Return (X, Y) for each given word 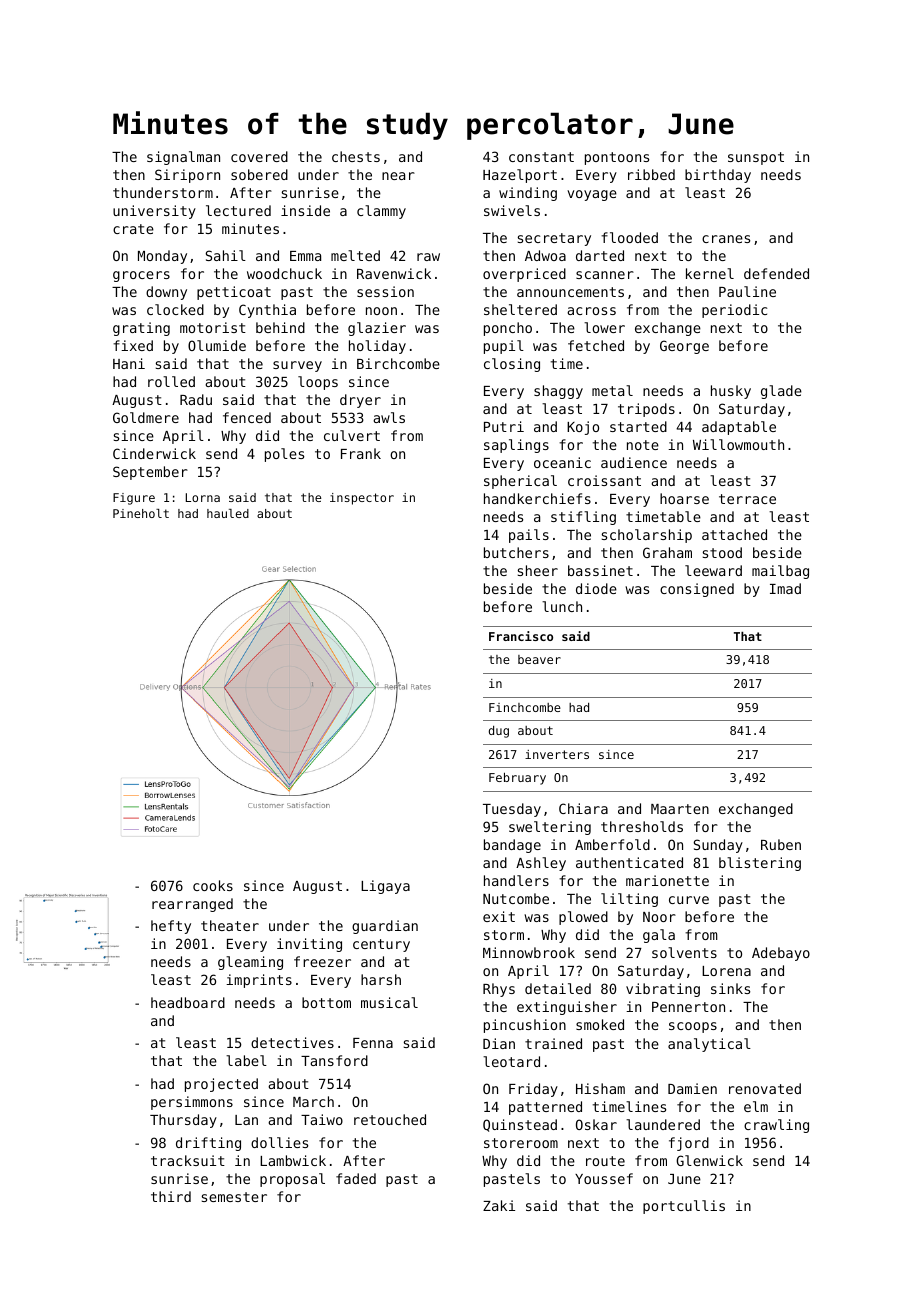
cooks (213, 885)
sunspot (756, 158)
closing (512, 365)
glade (781, 392)
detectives (292, 1042)
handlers (516, 880)
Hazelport (520, 176)
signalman (183, 158)
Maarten (680, 809)
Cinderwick (154, 453)
